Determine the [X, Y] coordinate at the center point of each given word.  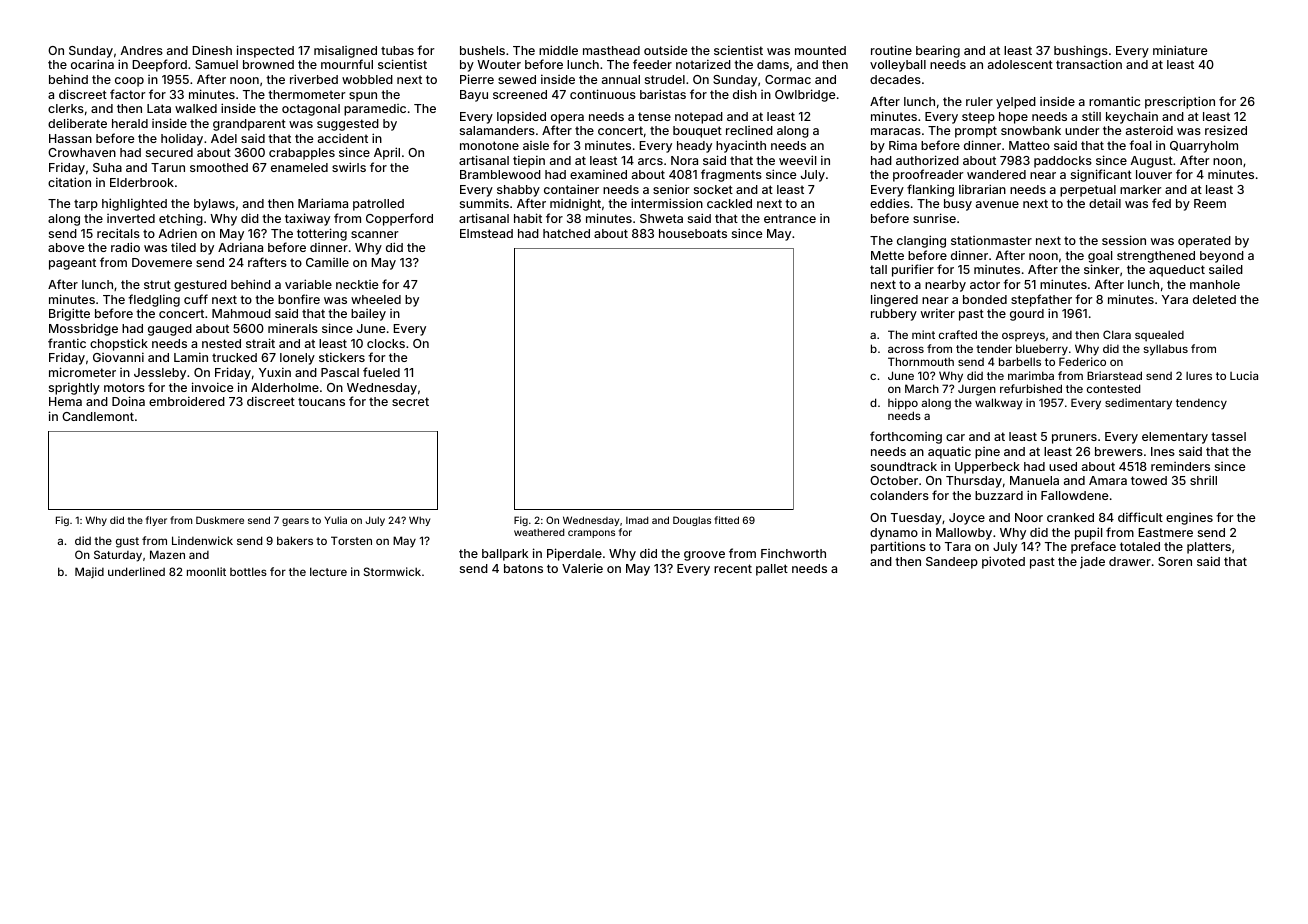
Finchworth [793, 553]
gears [295, 522]
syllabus [1166, 350]
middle [558, 50]
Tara [958, 546]
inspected [265, 51]
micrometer [82, 372]
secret [410, 401]
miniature [1180, 50]
